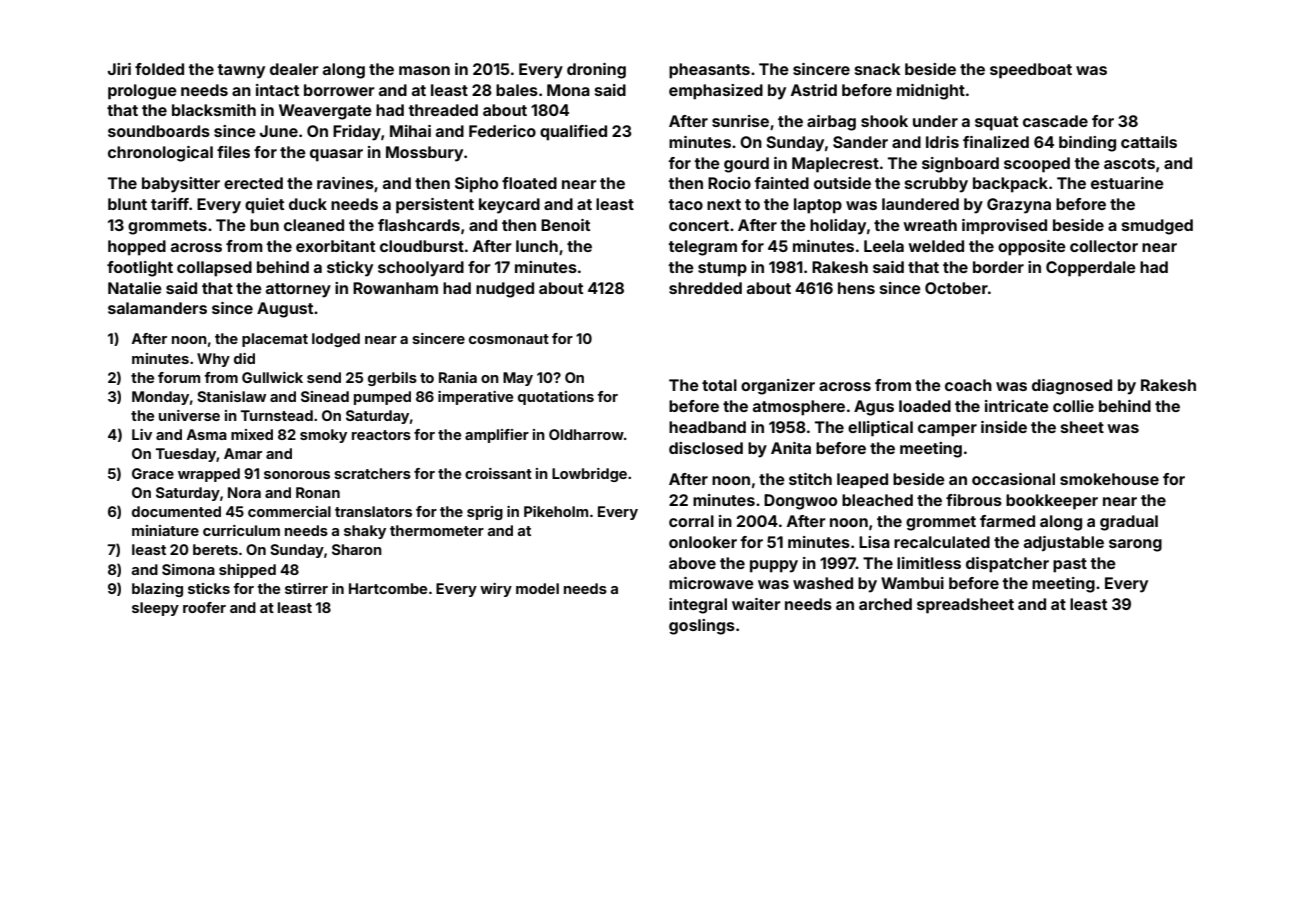 This screenshot has height=924, width=1308. I want to click on roofer, so click(204, 607).
